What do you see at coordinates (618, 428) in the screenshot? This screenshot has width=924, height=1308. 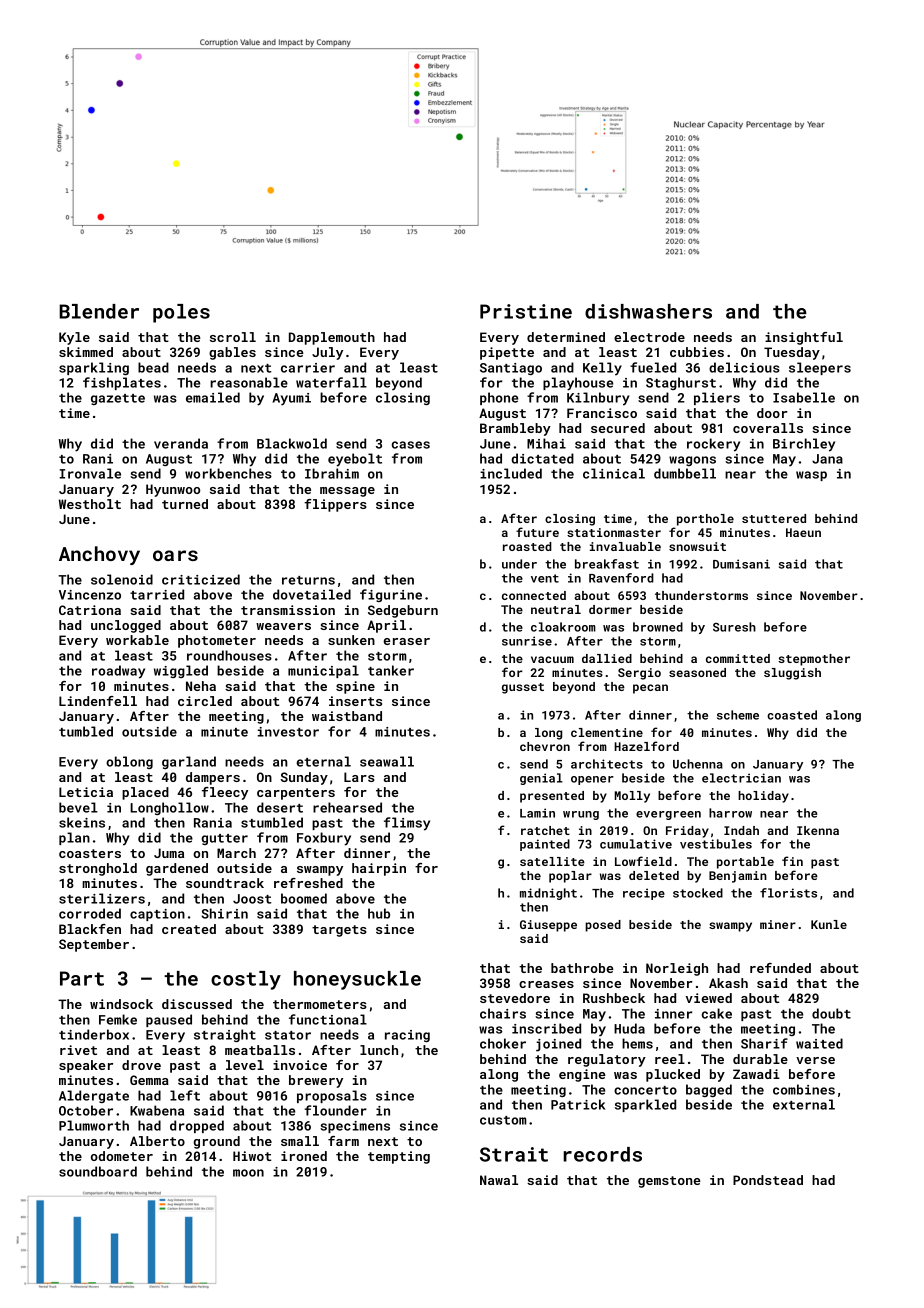 I see `secured` at bounding box center [618, 428].
